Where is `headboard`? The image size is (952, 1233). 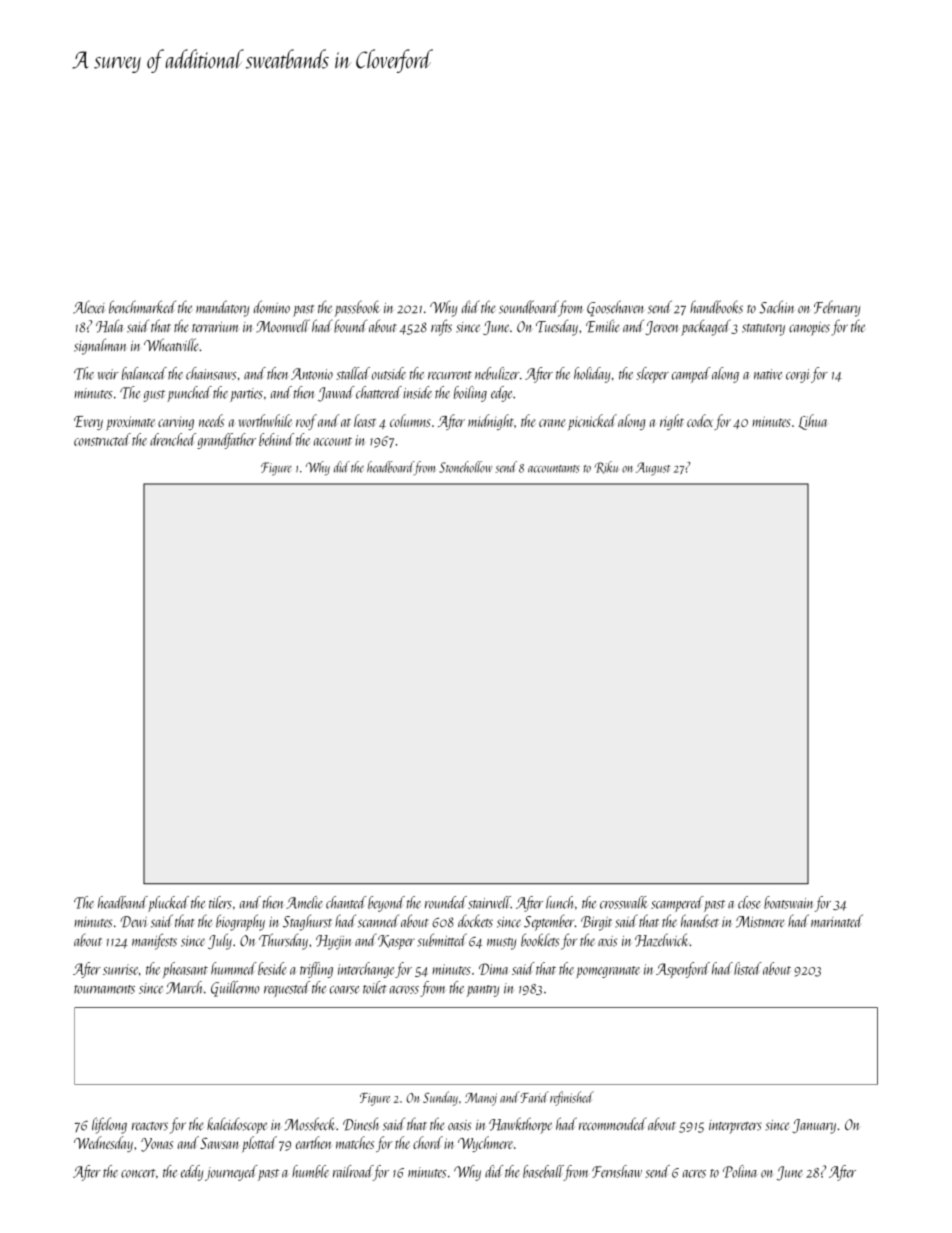 headboard is located at coordinates (390, 467).
